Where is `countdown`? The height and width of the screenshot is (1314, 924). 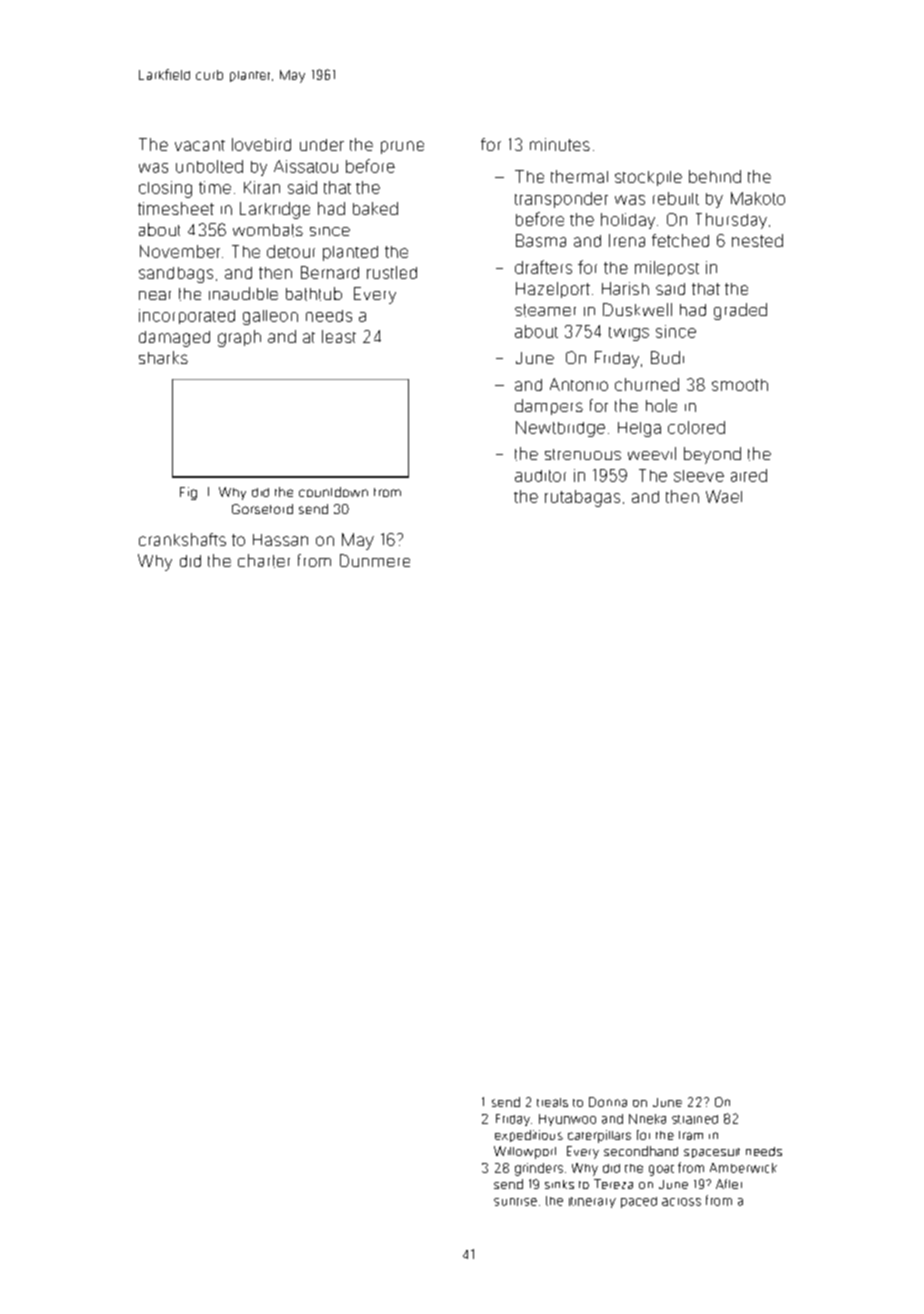
countdown is located at coordinates (333, 492).
